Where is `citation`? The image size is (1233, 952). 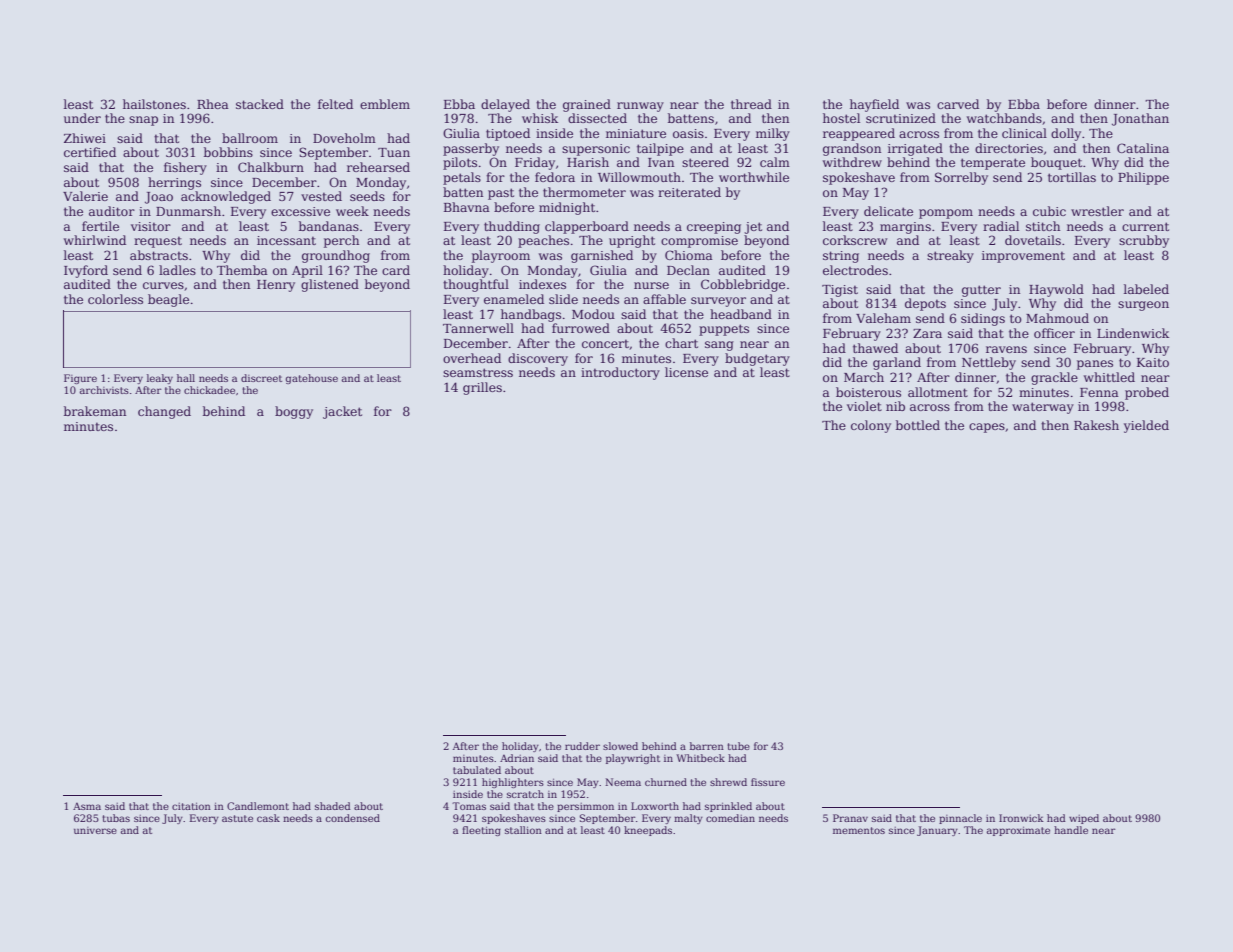 citation is located at coordinates (191, 806).
